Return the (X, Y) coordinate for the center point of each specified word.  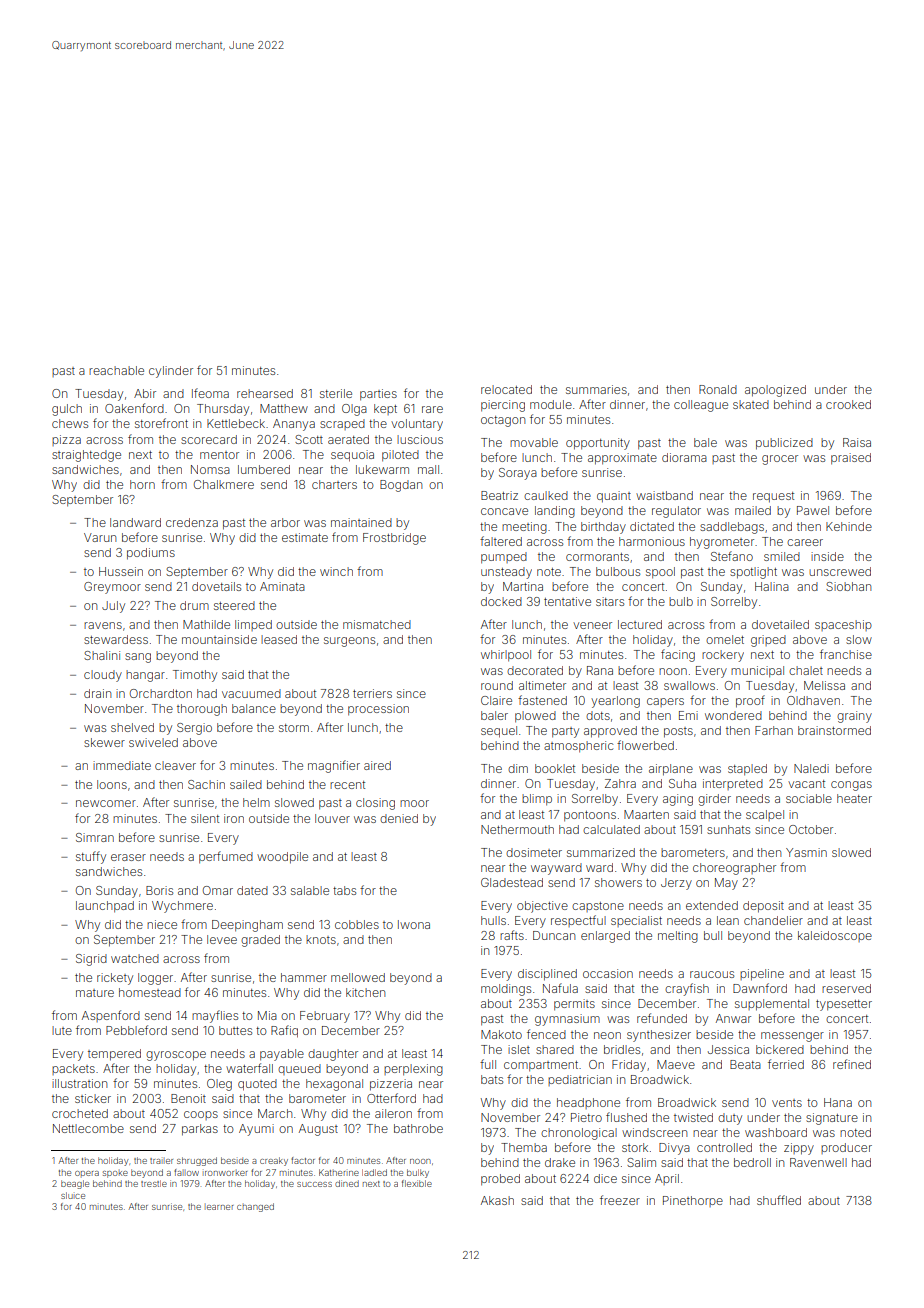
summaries (596, 389)
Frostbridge (394, 539)
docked (501, 601)
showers (618, 882)
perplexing (413, 1070)
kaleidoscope (835, 936)
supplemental (772, 1005)
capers (665, 702)
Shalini (102, 655)
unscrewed (840, 571)
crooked (848, 404)
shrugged (197, 1161)
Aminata (282, 586)
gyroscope (176, 1056)
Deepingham (247, 926)
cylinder (171, 372)
